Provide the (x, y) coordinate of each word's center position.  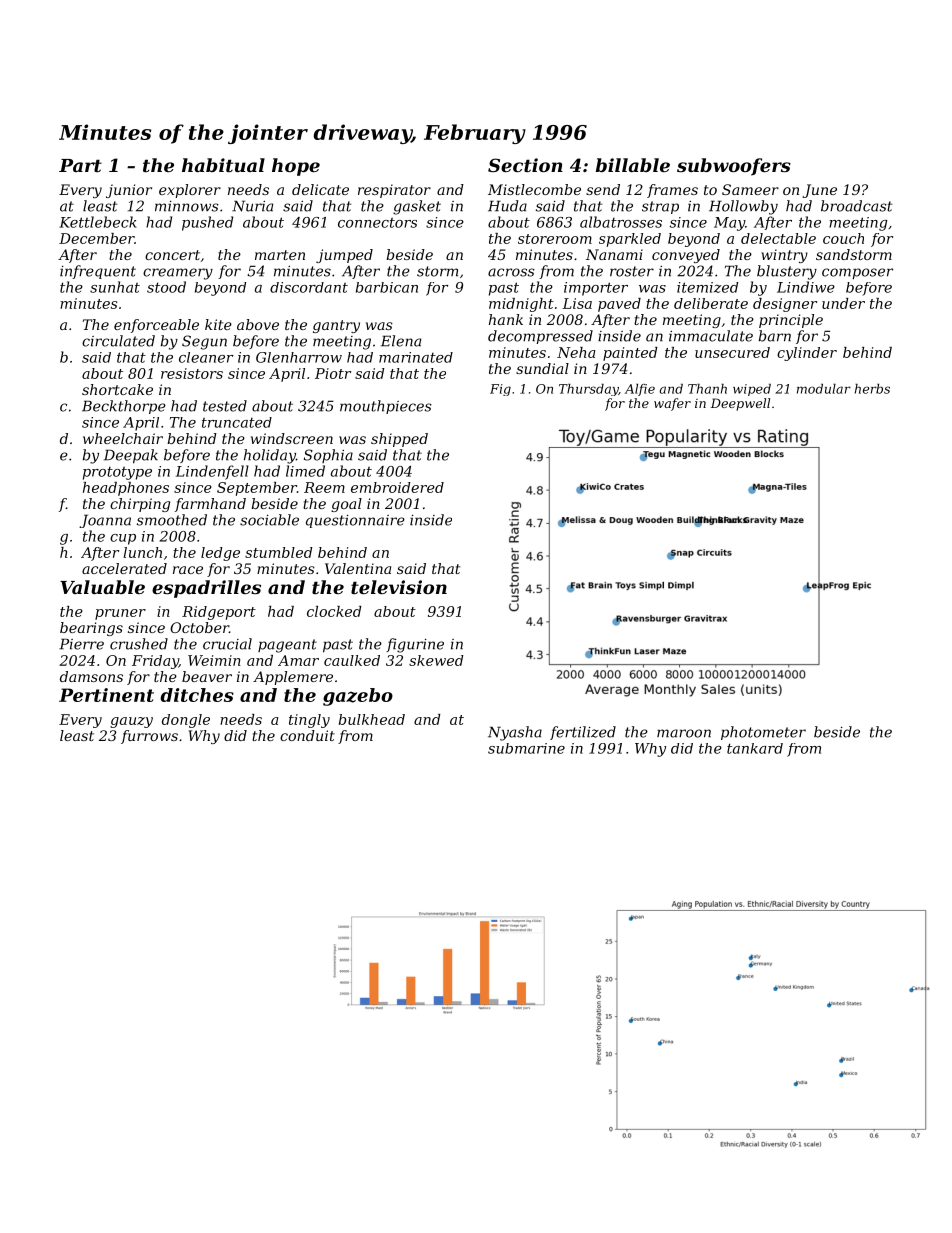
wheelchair (123, 438)
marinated (416, 357)
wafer (672, 404)
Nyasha (515, 733)
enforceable (156, 326)
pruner (120, 614)
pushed (207, 223)
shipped (399, 440)
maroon (684, 733)
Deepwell (740, 404)
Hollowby (743, 207)
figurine (415, 645)
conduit (307, 735)
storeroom (555, 239)
